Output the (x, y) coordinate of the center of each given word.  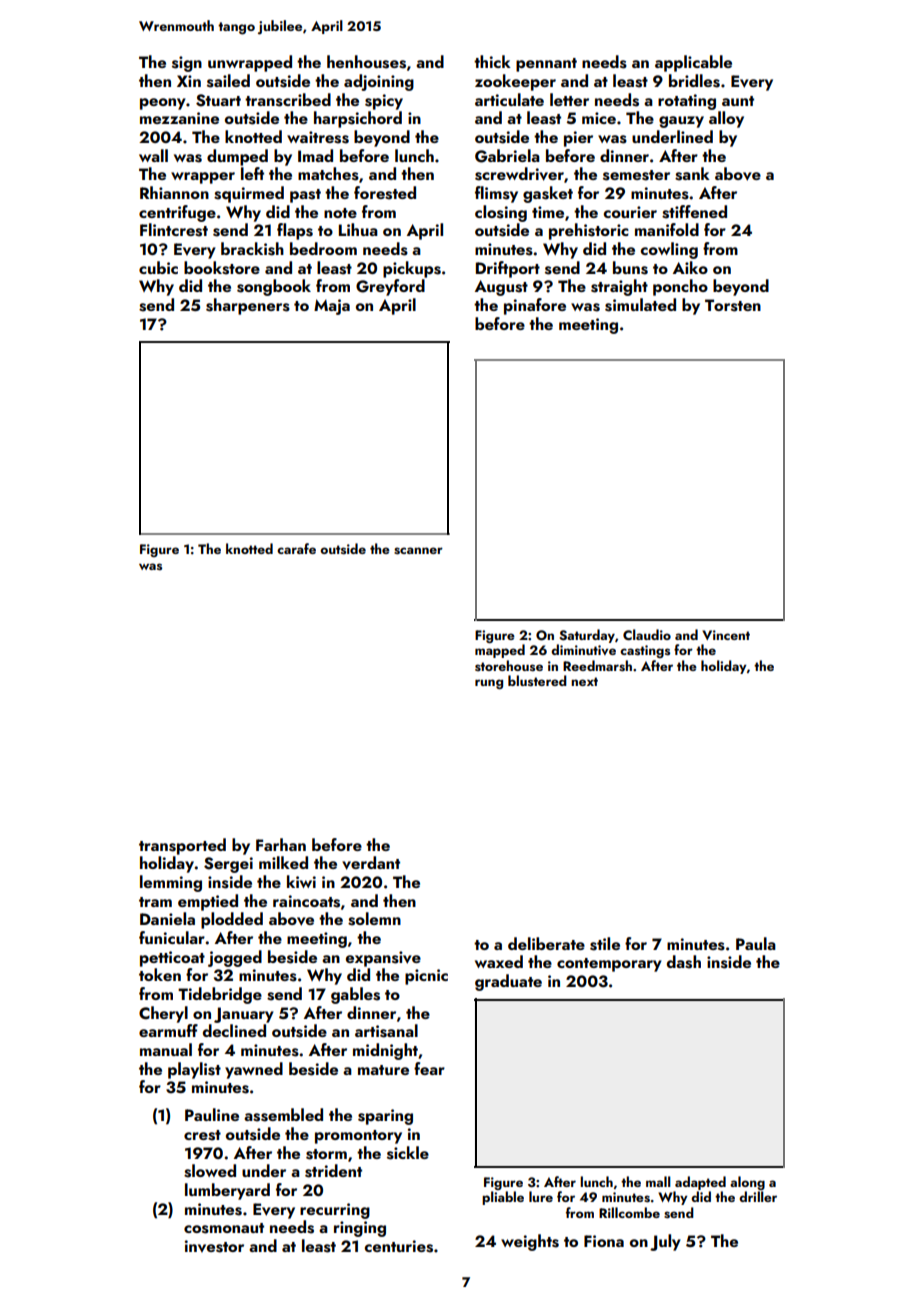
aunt (738, 101)
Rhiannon (174, 192)
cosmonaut (224, 1228)
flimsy (496, 194)
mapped (500, 651)
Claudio (647, 634)
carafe (296, 548)
